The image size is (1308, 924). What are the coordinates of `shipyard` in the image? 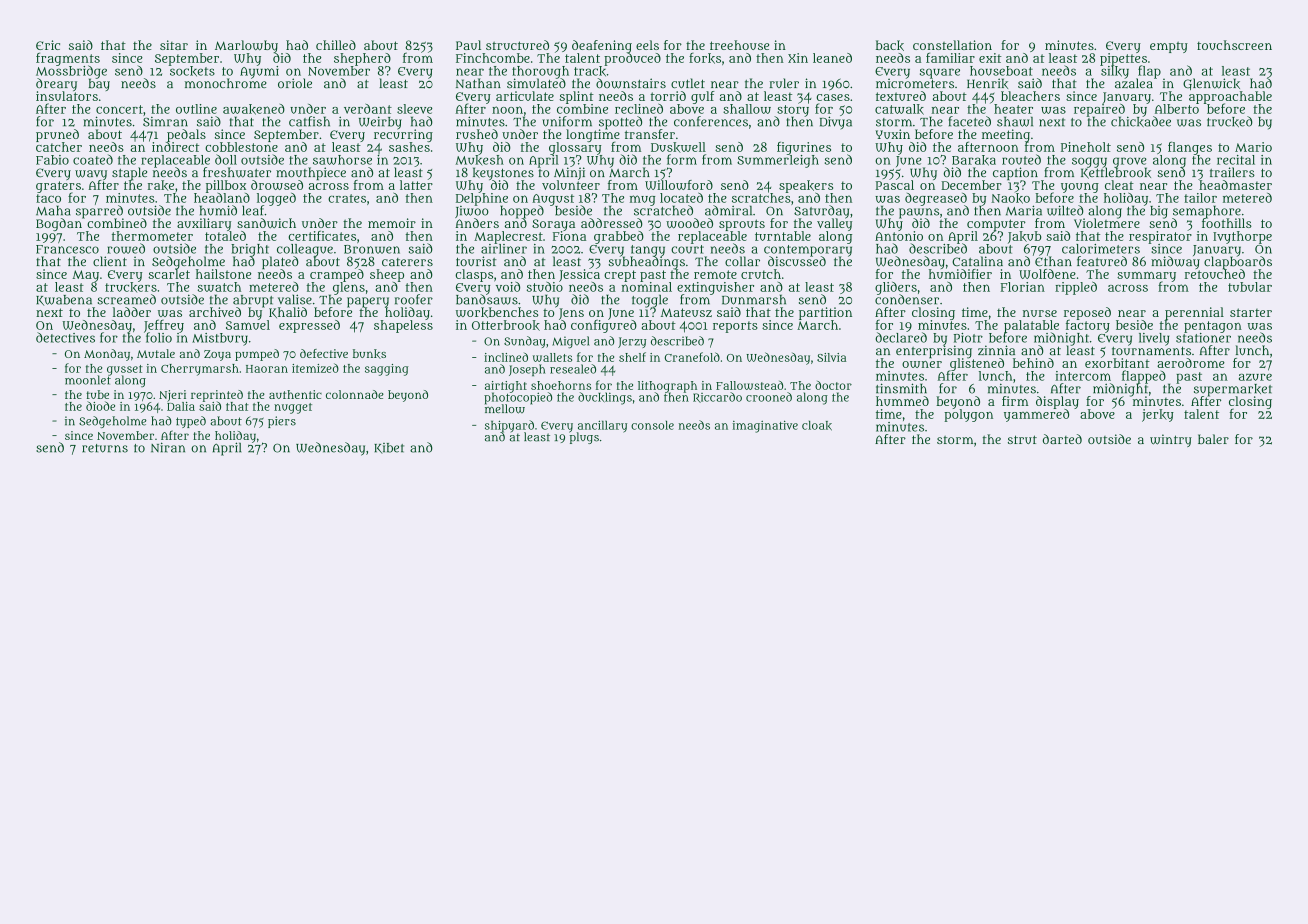 It's located at (509, 426).
